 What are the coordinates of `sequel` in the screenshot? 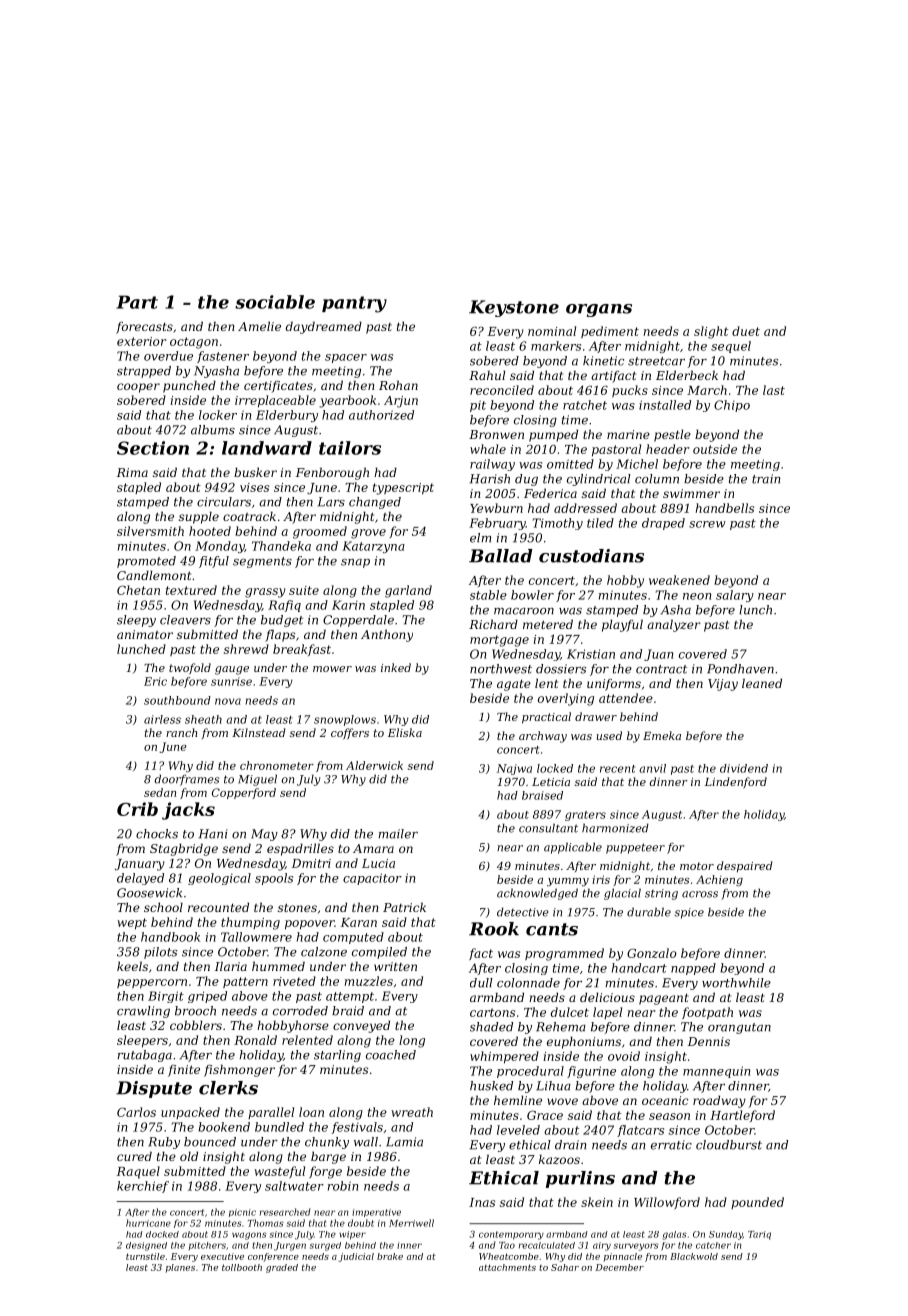 It's located at (731, 347).
